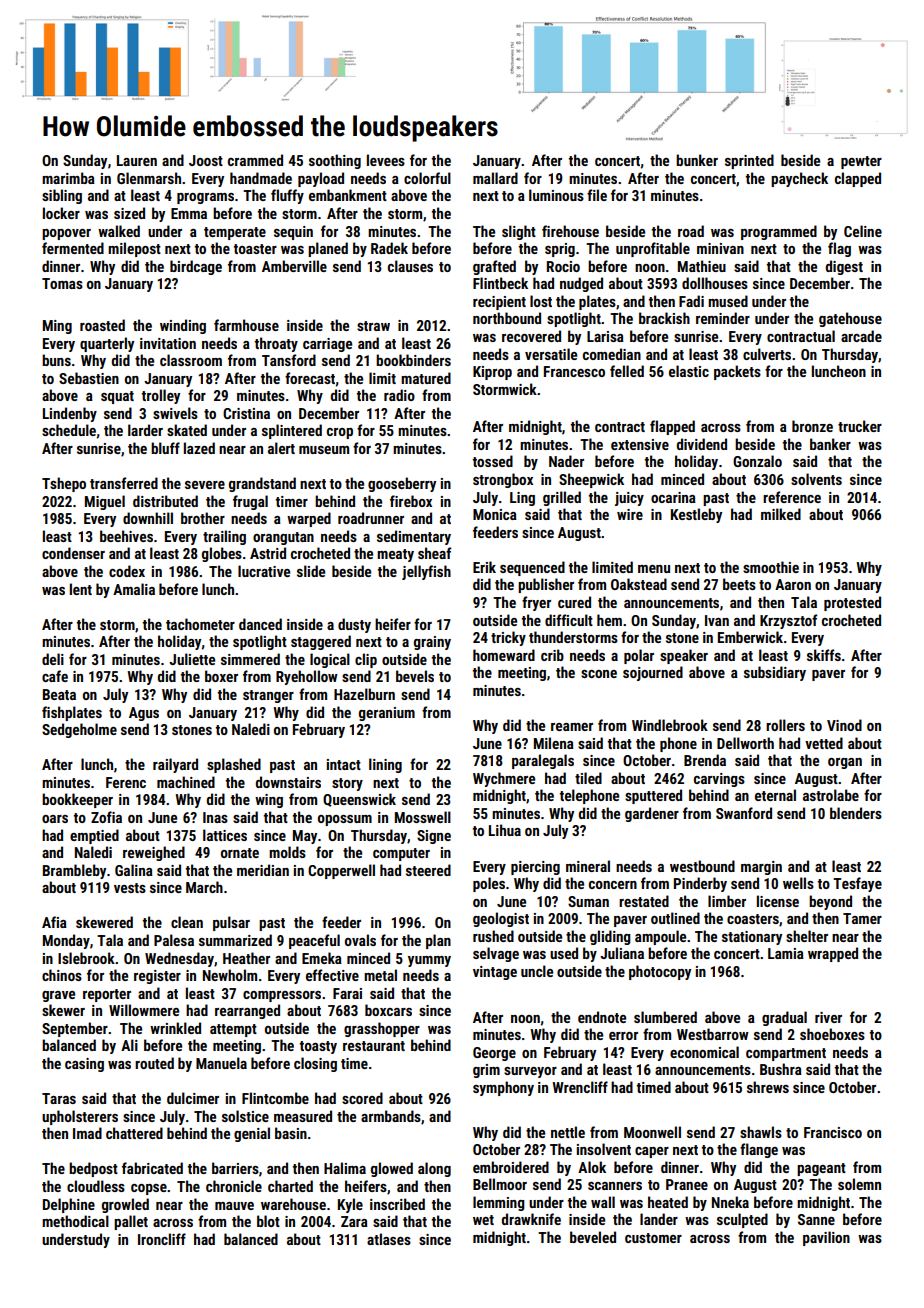  I want to click on tiled, so click(588, 778).
